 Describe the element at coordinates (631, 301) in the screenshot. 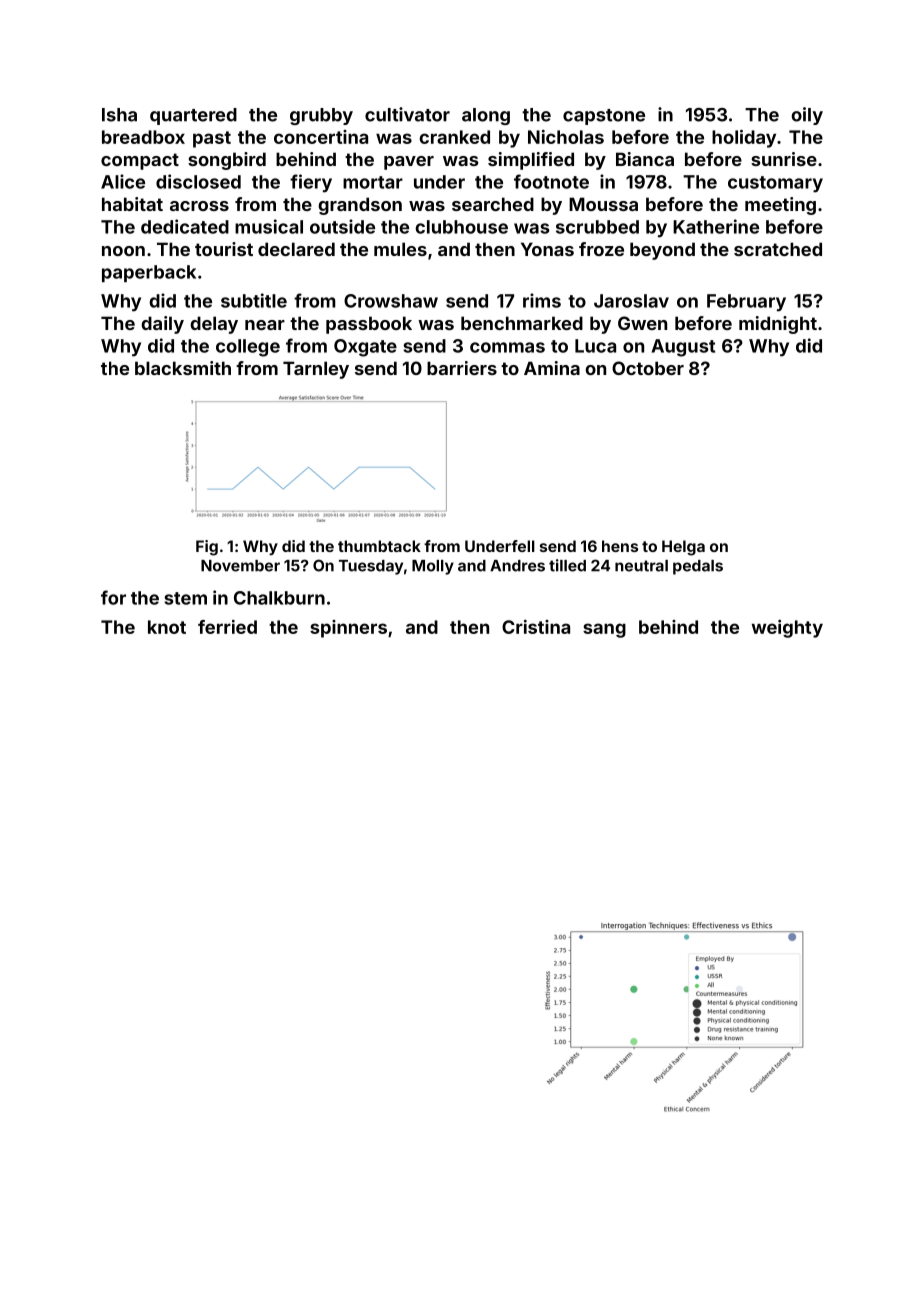

I see `Jaroslav` at that location.
